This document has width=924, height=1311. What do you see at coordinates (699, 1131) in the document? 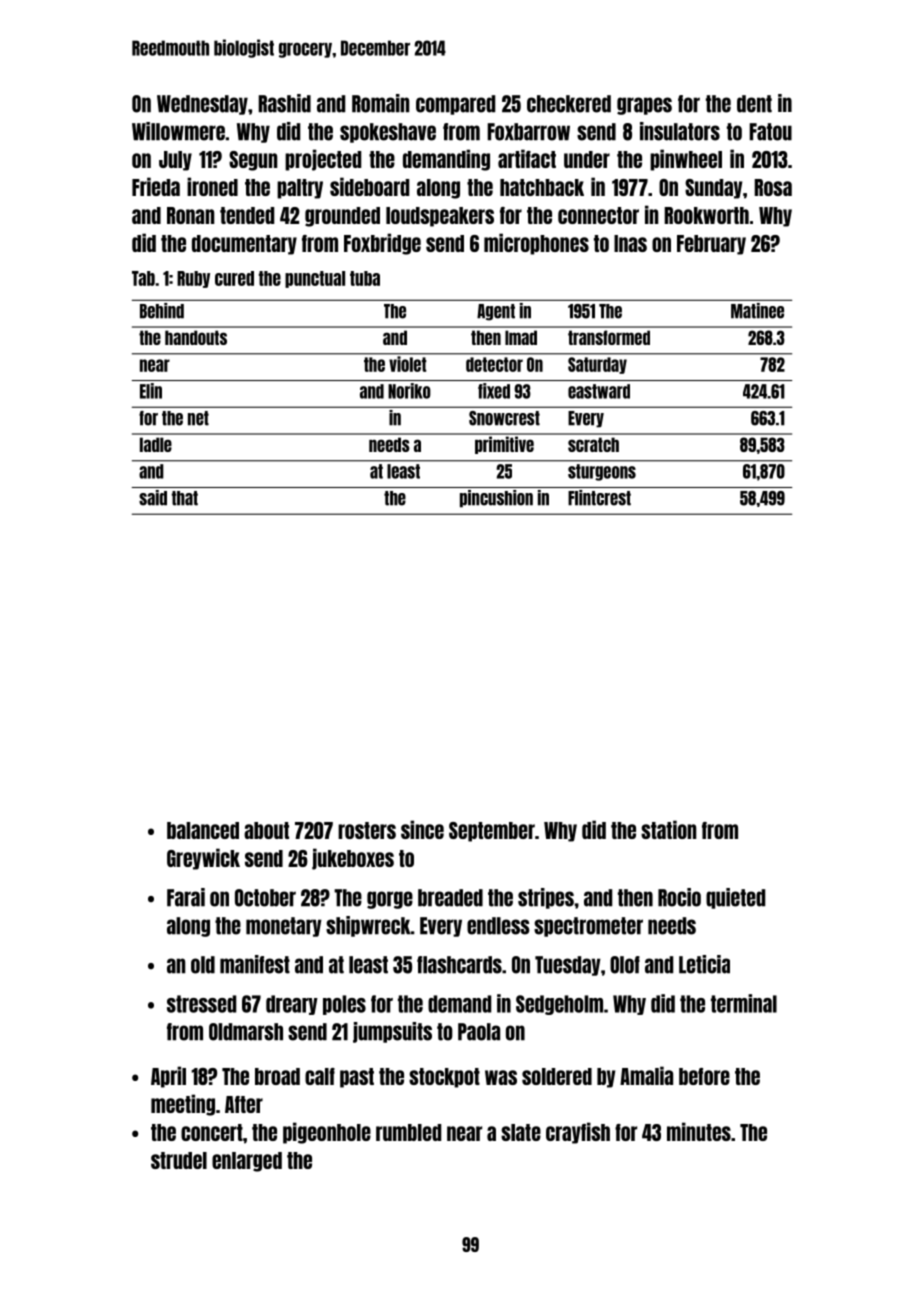
I see `minutes` at bounding box center [699, 1131].
